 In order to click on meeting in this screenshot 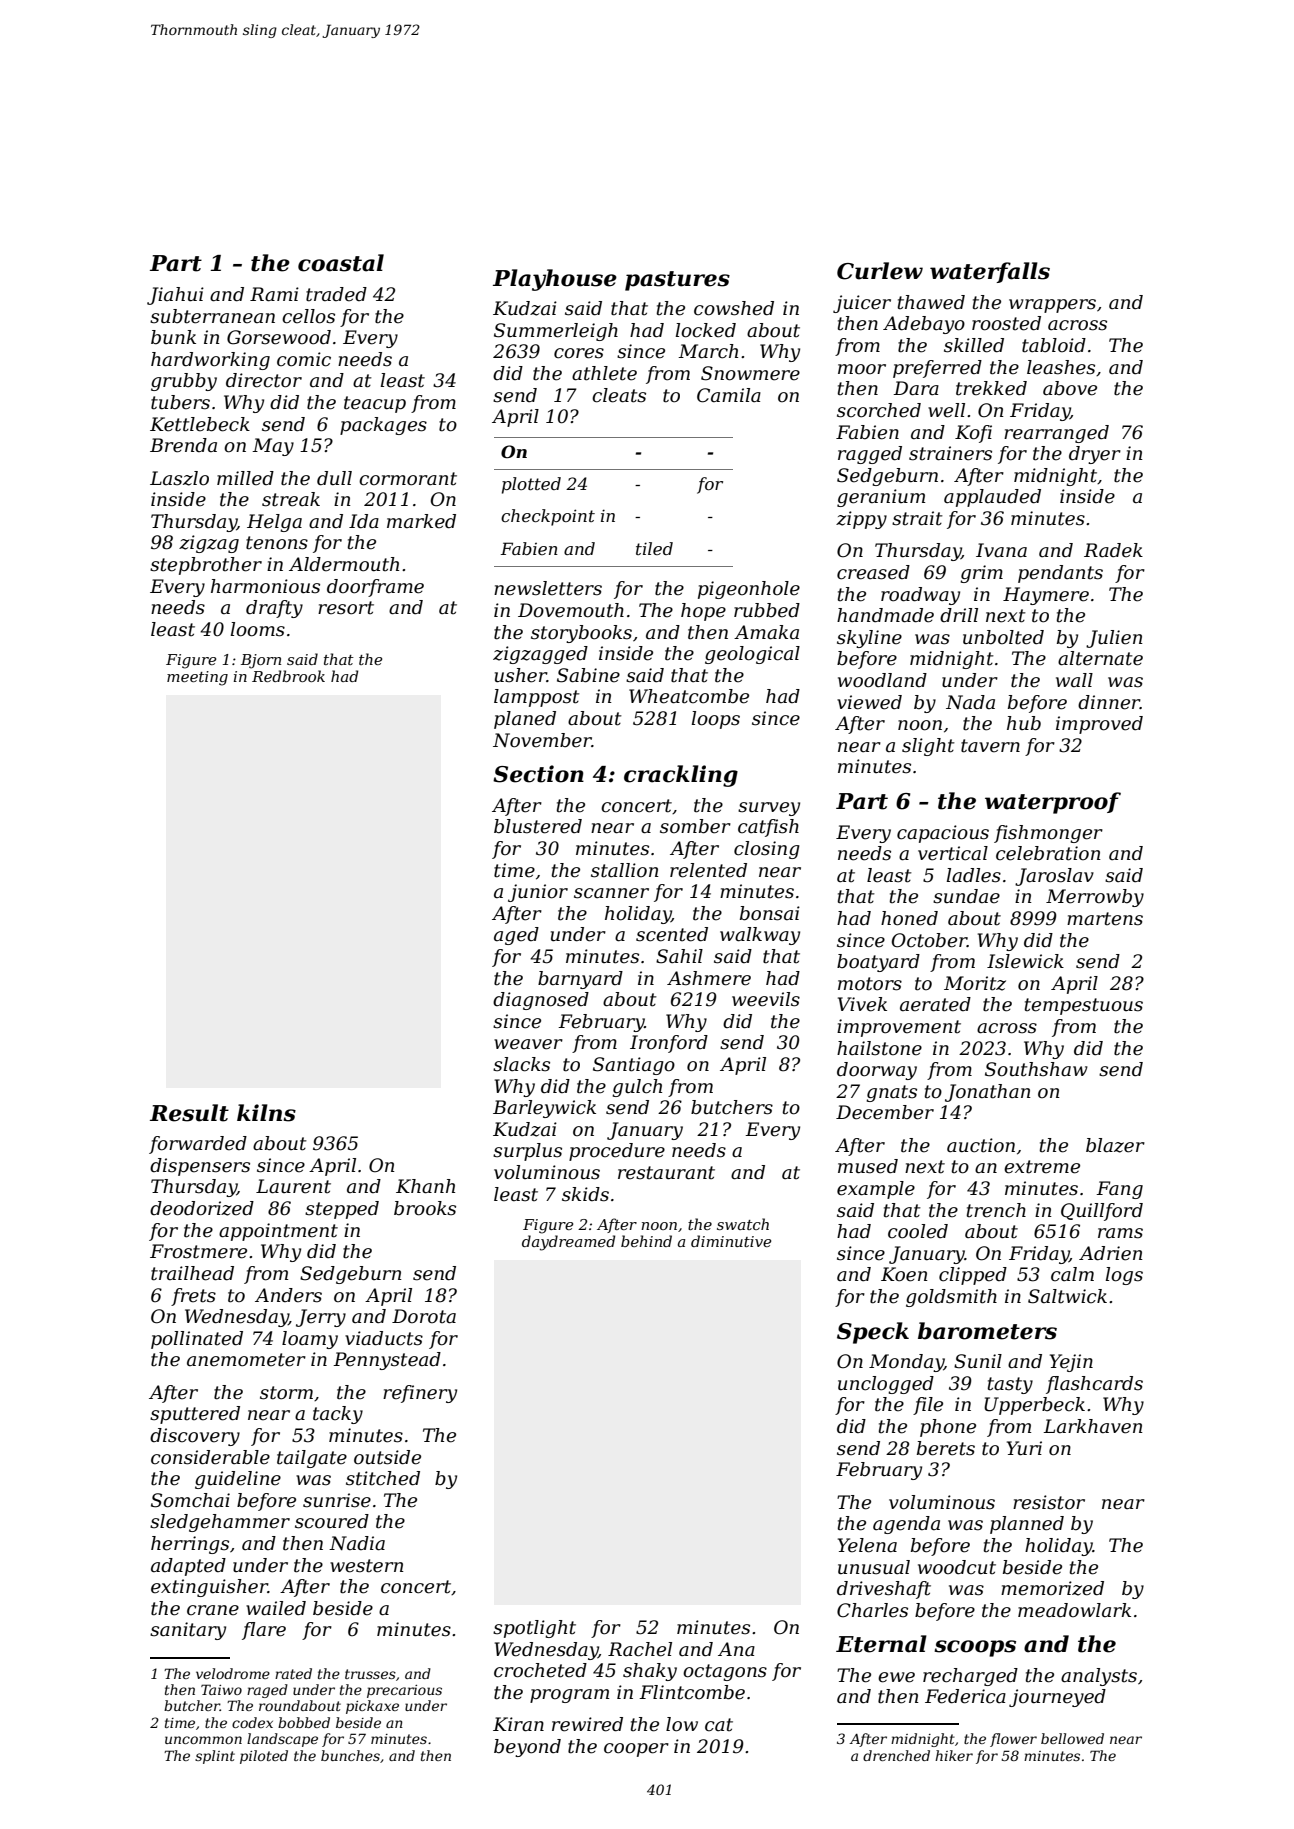, I will do `click(197, 678)`.
